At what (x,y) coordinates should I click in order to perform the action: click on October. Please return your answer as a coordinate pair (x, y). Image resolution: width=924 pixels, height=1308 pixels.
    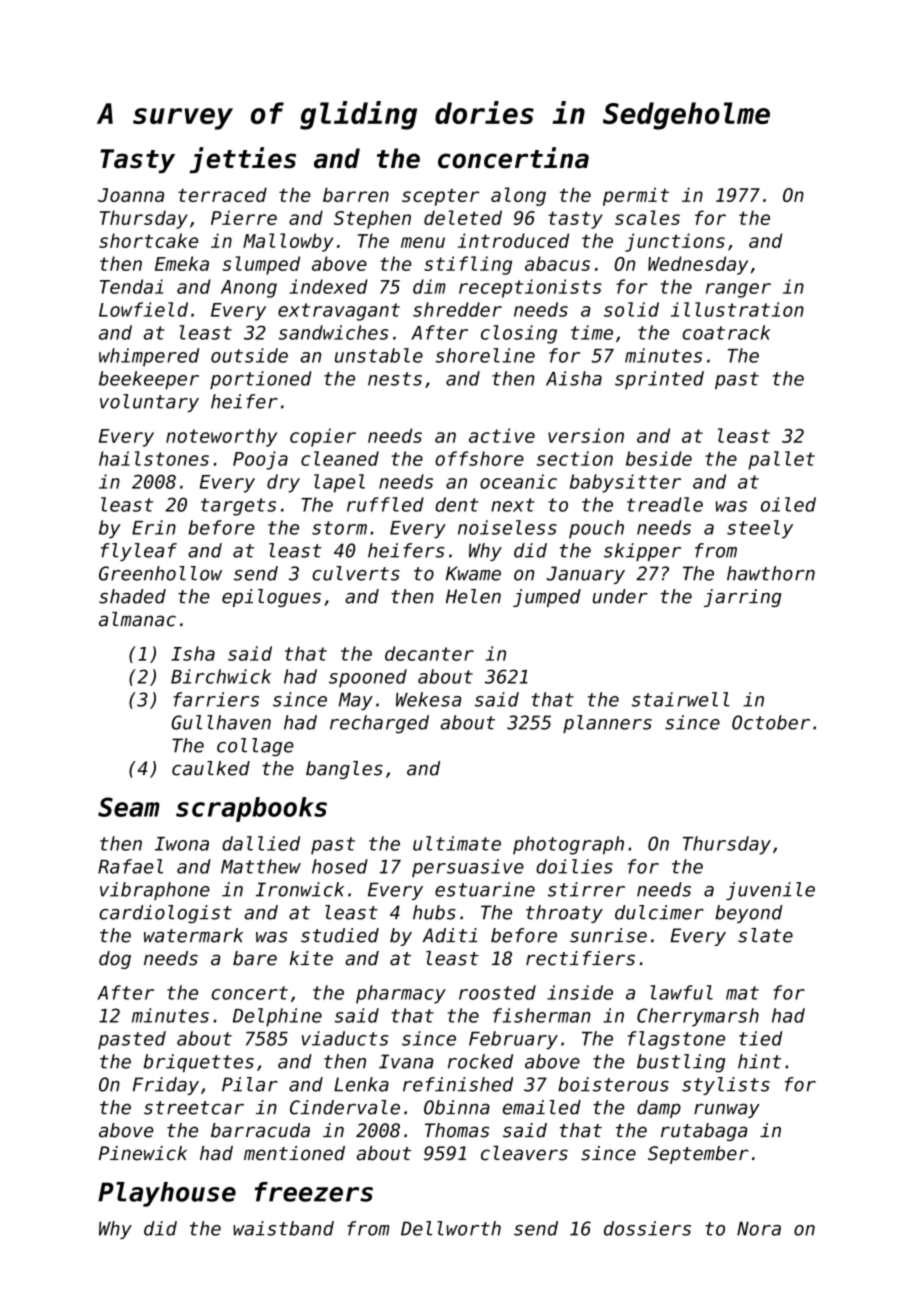
    Looking at the image, I should click on (771, 722).
